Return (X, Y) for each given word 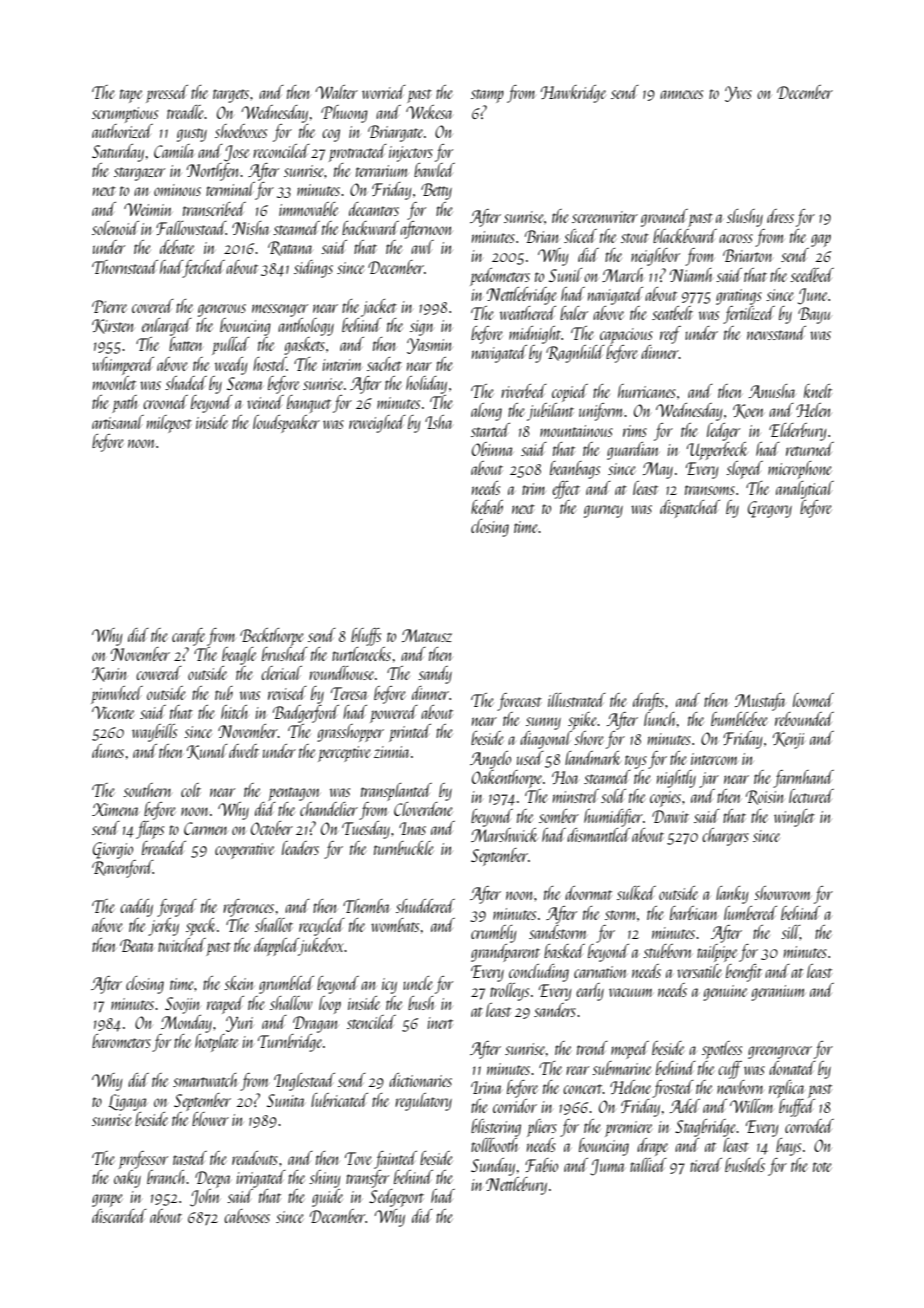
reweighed (377, 424)
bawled (434, 170)
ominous (177, 190)
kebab (487, 507)
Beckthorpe (272, 637)
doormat (588, 893)
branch (167, 1177)
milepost (169, 424)
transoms (710, 490)
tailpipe (717, 953)
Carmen (205, 828)
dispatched (690, 509)
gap (821, 240)
